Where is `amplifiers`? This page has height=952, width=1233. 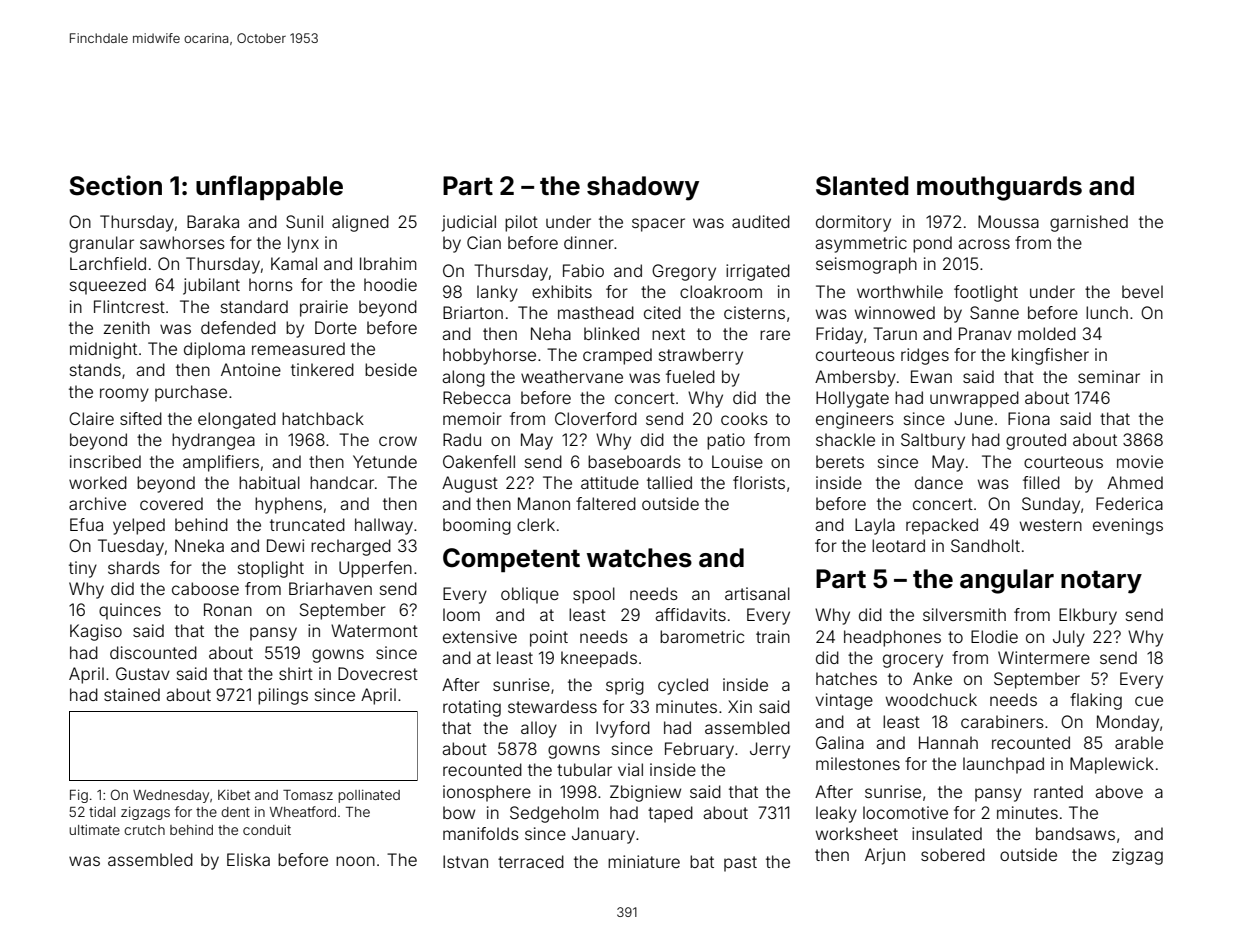 amplifiers is located at coordinates (221, 463).
